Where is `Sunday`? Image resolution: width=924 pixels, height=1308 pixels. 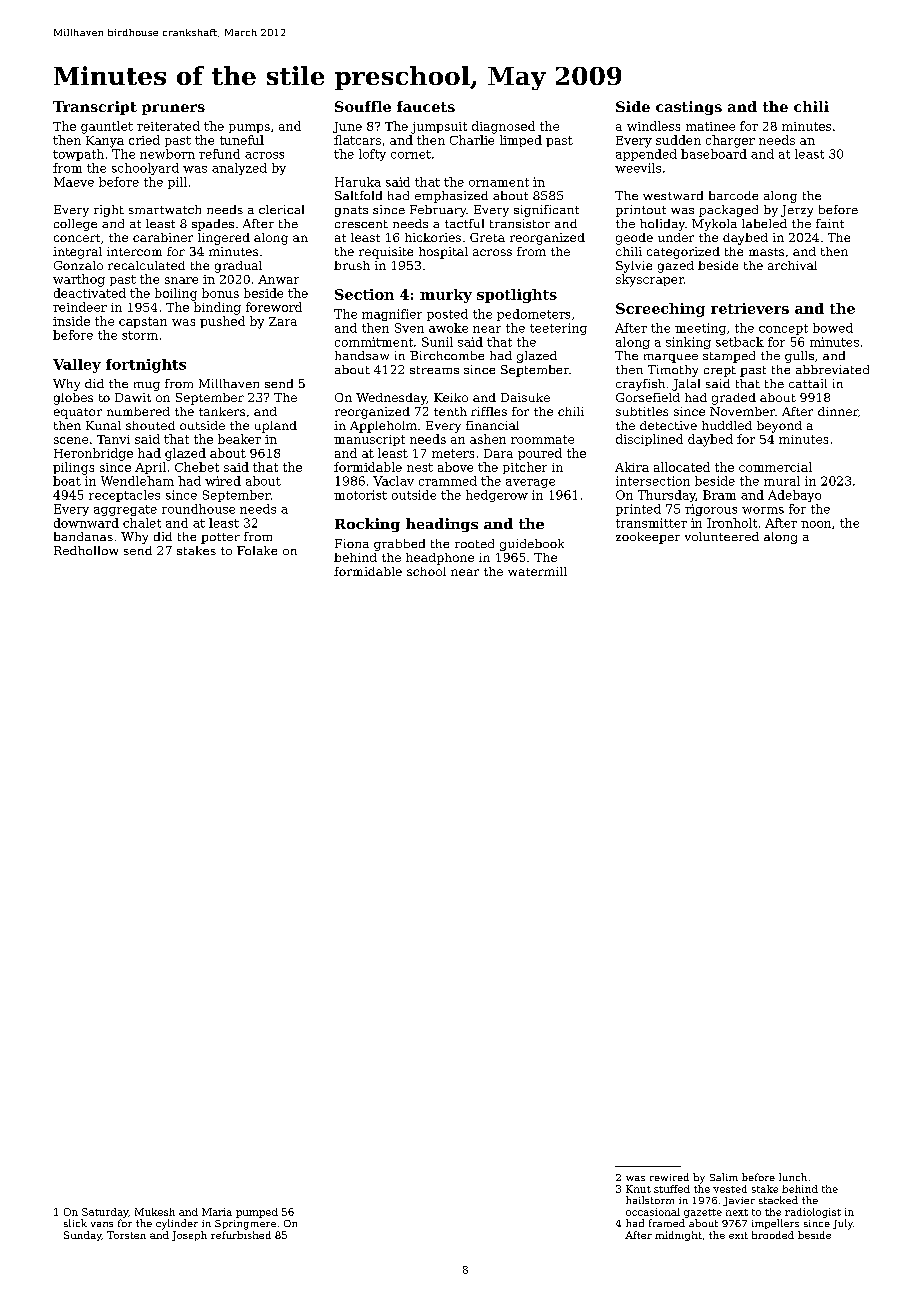 Sunday is located at coordinates (82, 1236).
